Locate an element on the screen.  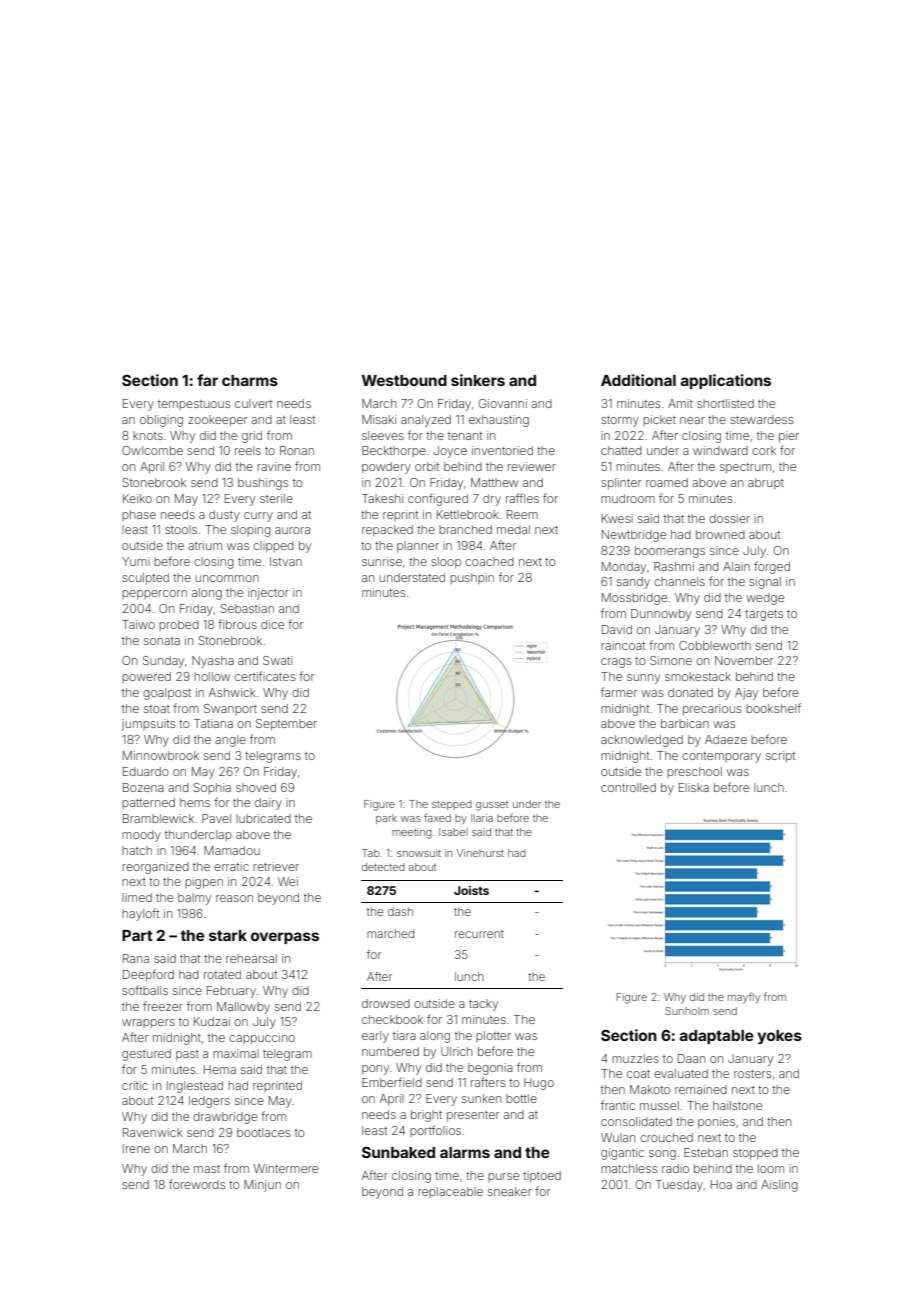
David is located at coordinates (617, 629).
